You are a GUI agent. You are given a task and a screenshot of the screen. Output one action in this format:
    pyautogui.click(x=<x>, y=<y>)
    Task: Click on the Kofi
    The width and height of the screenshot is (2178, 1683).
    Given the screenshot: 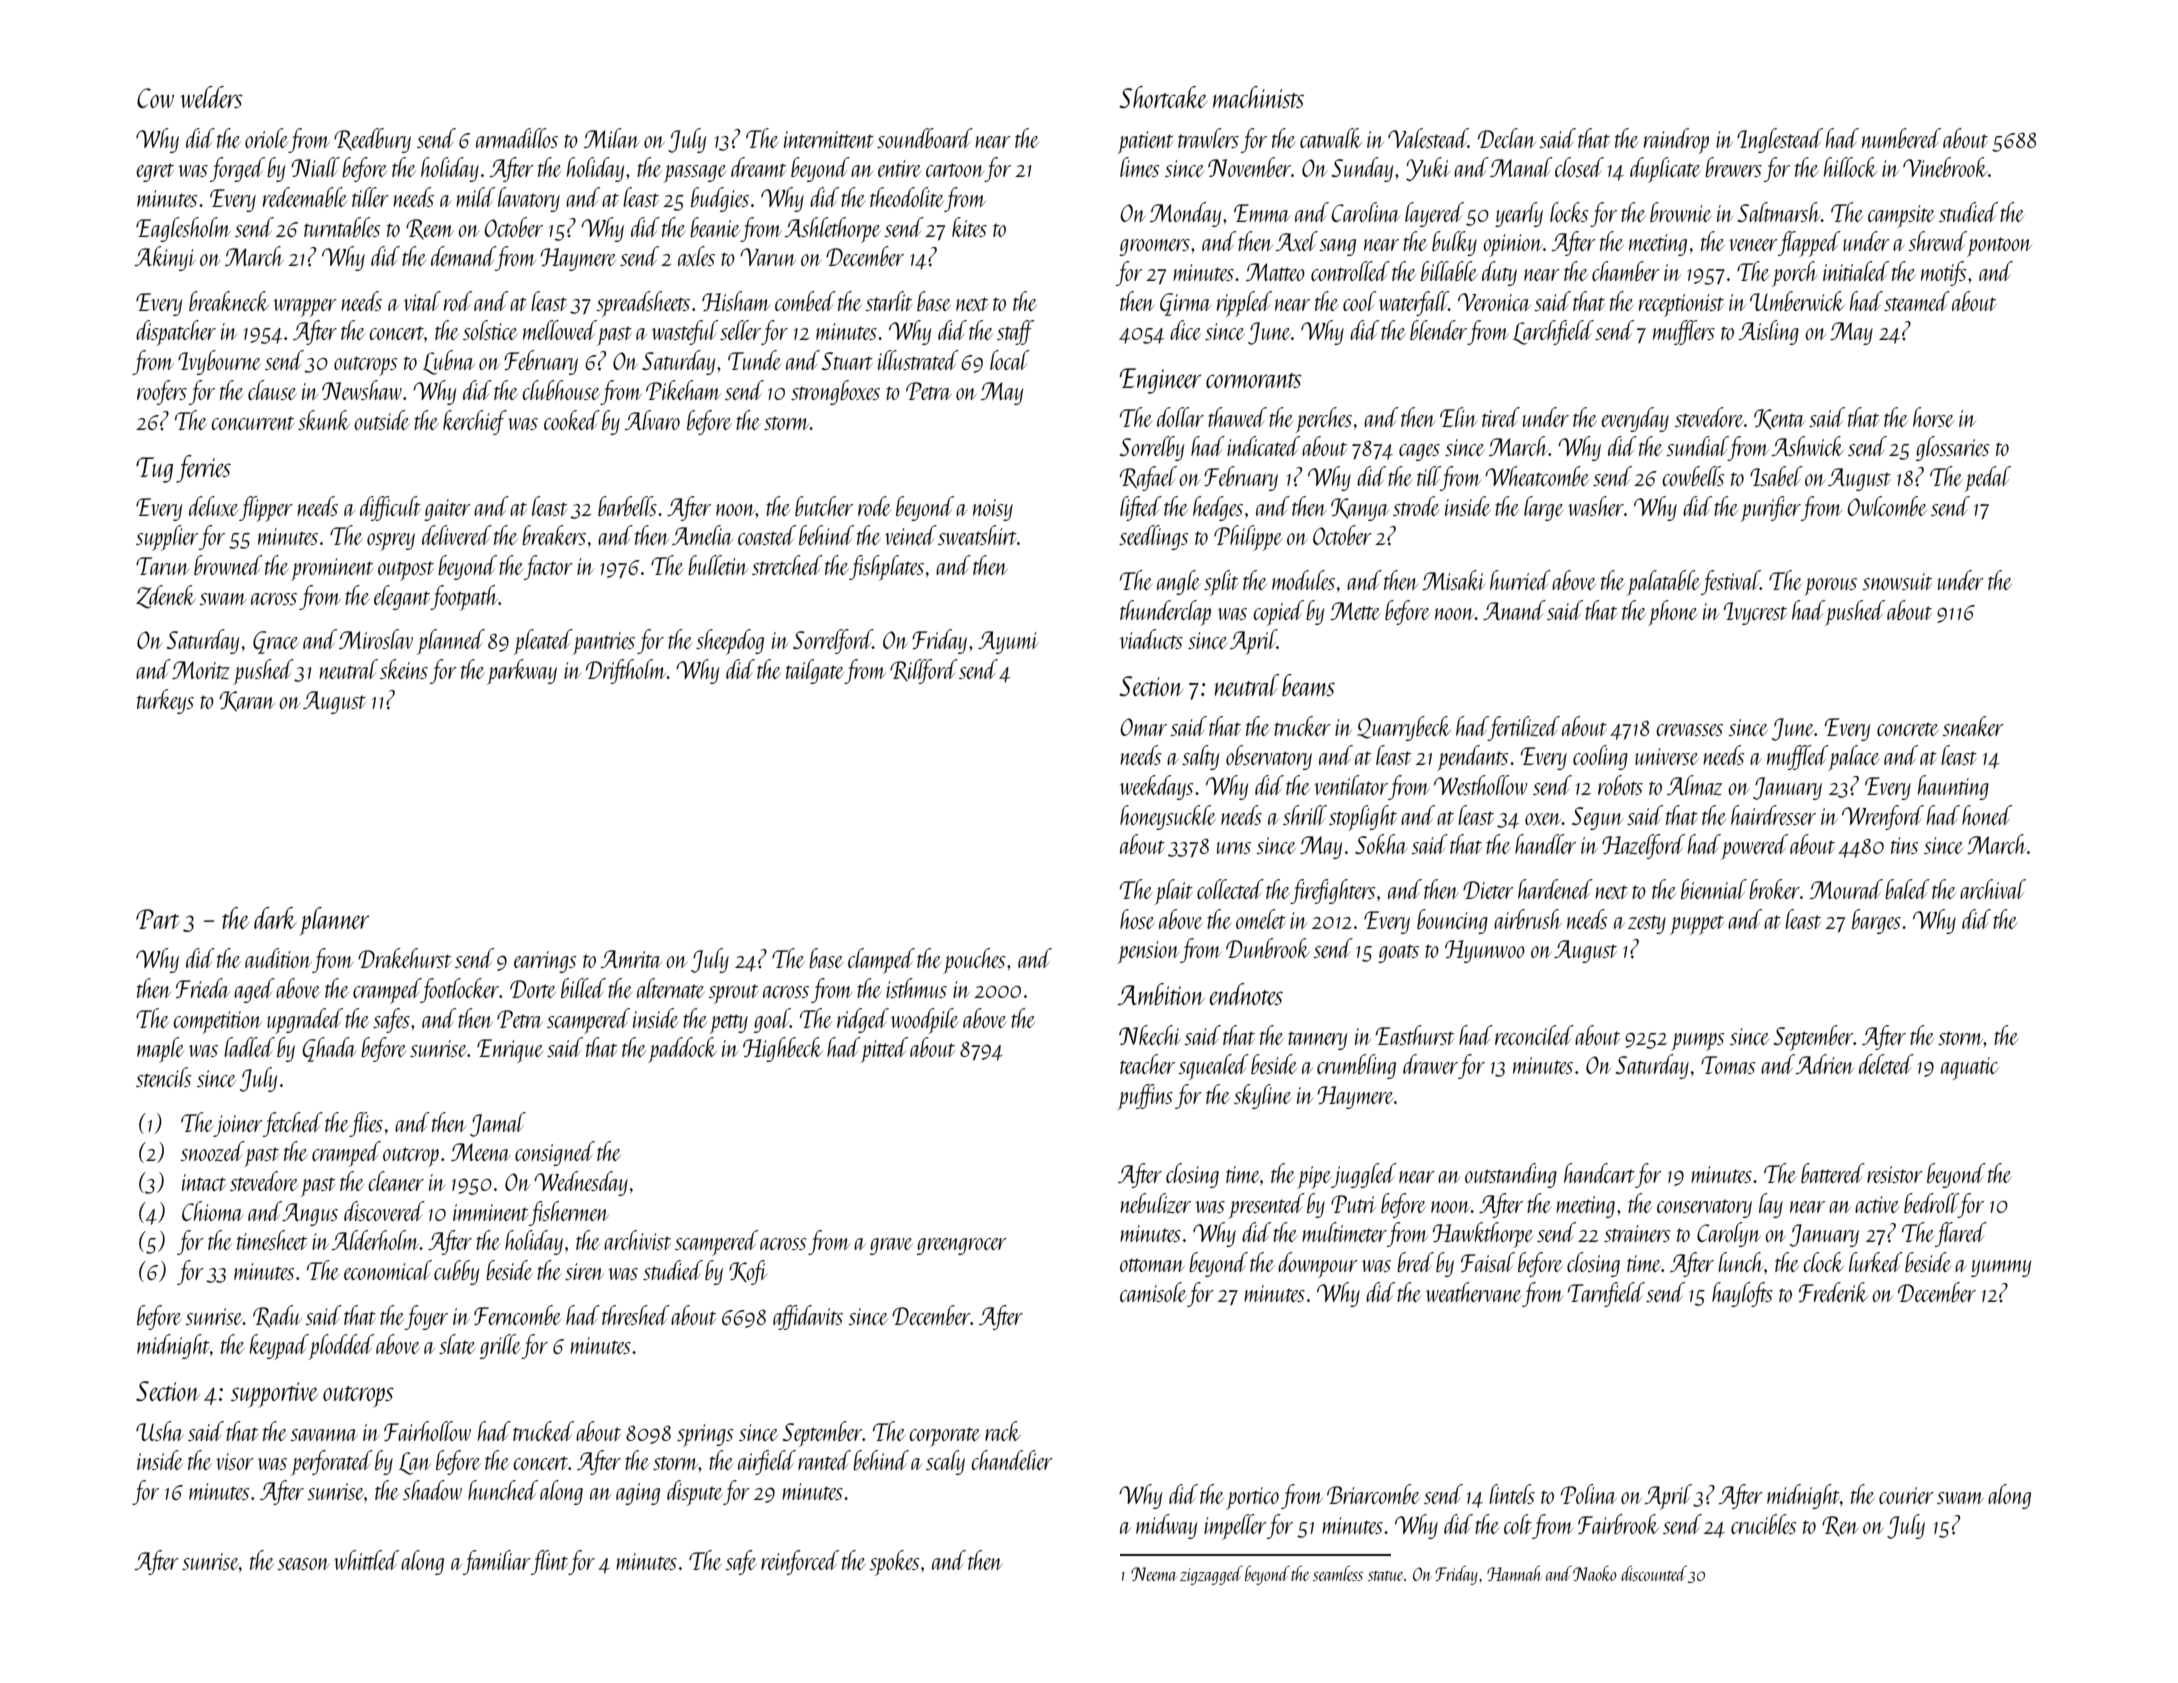 What is the action you would take?
    pyautogui.click(x=748, y=1272)
